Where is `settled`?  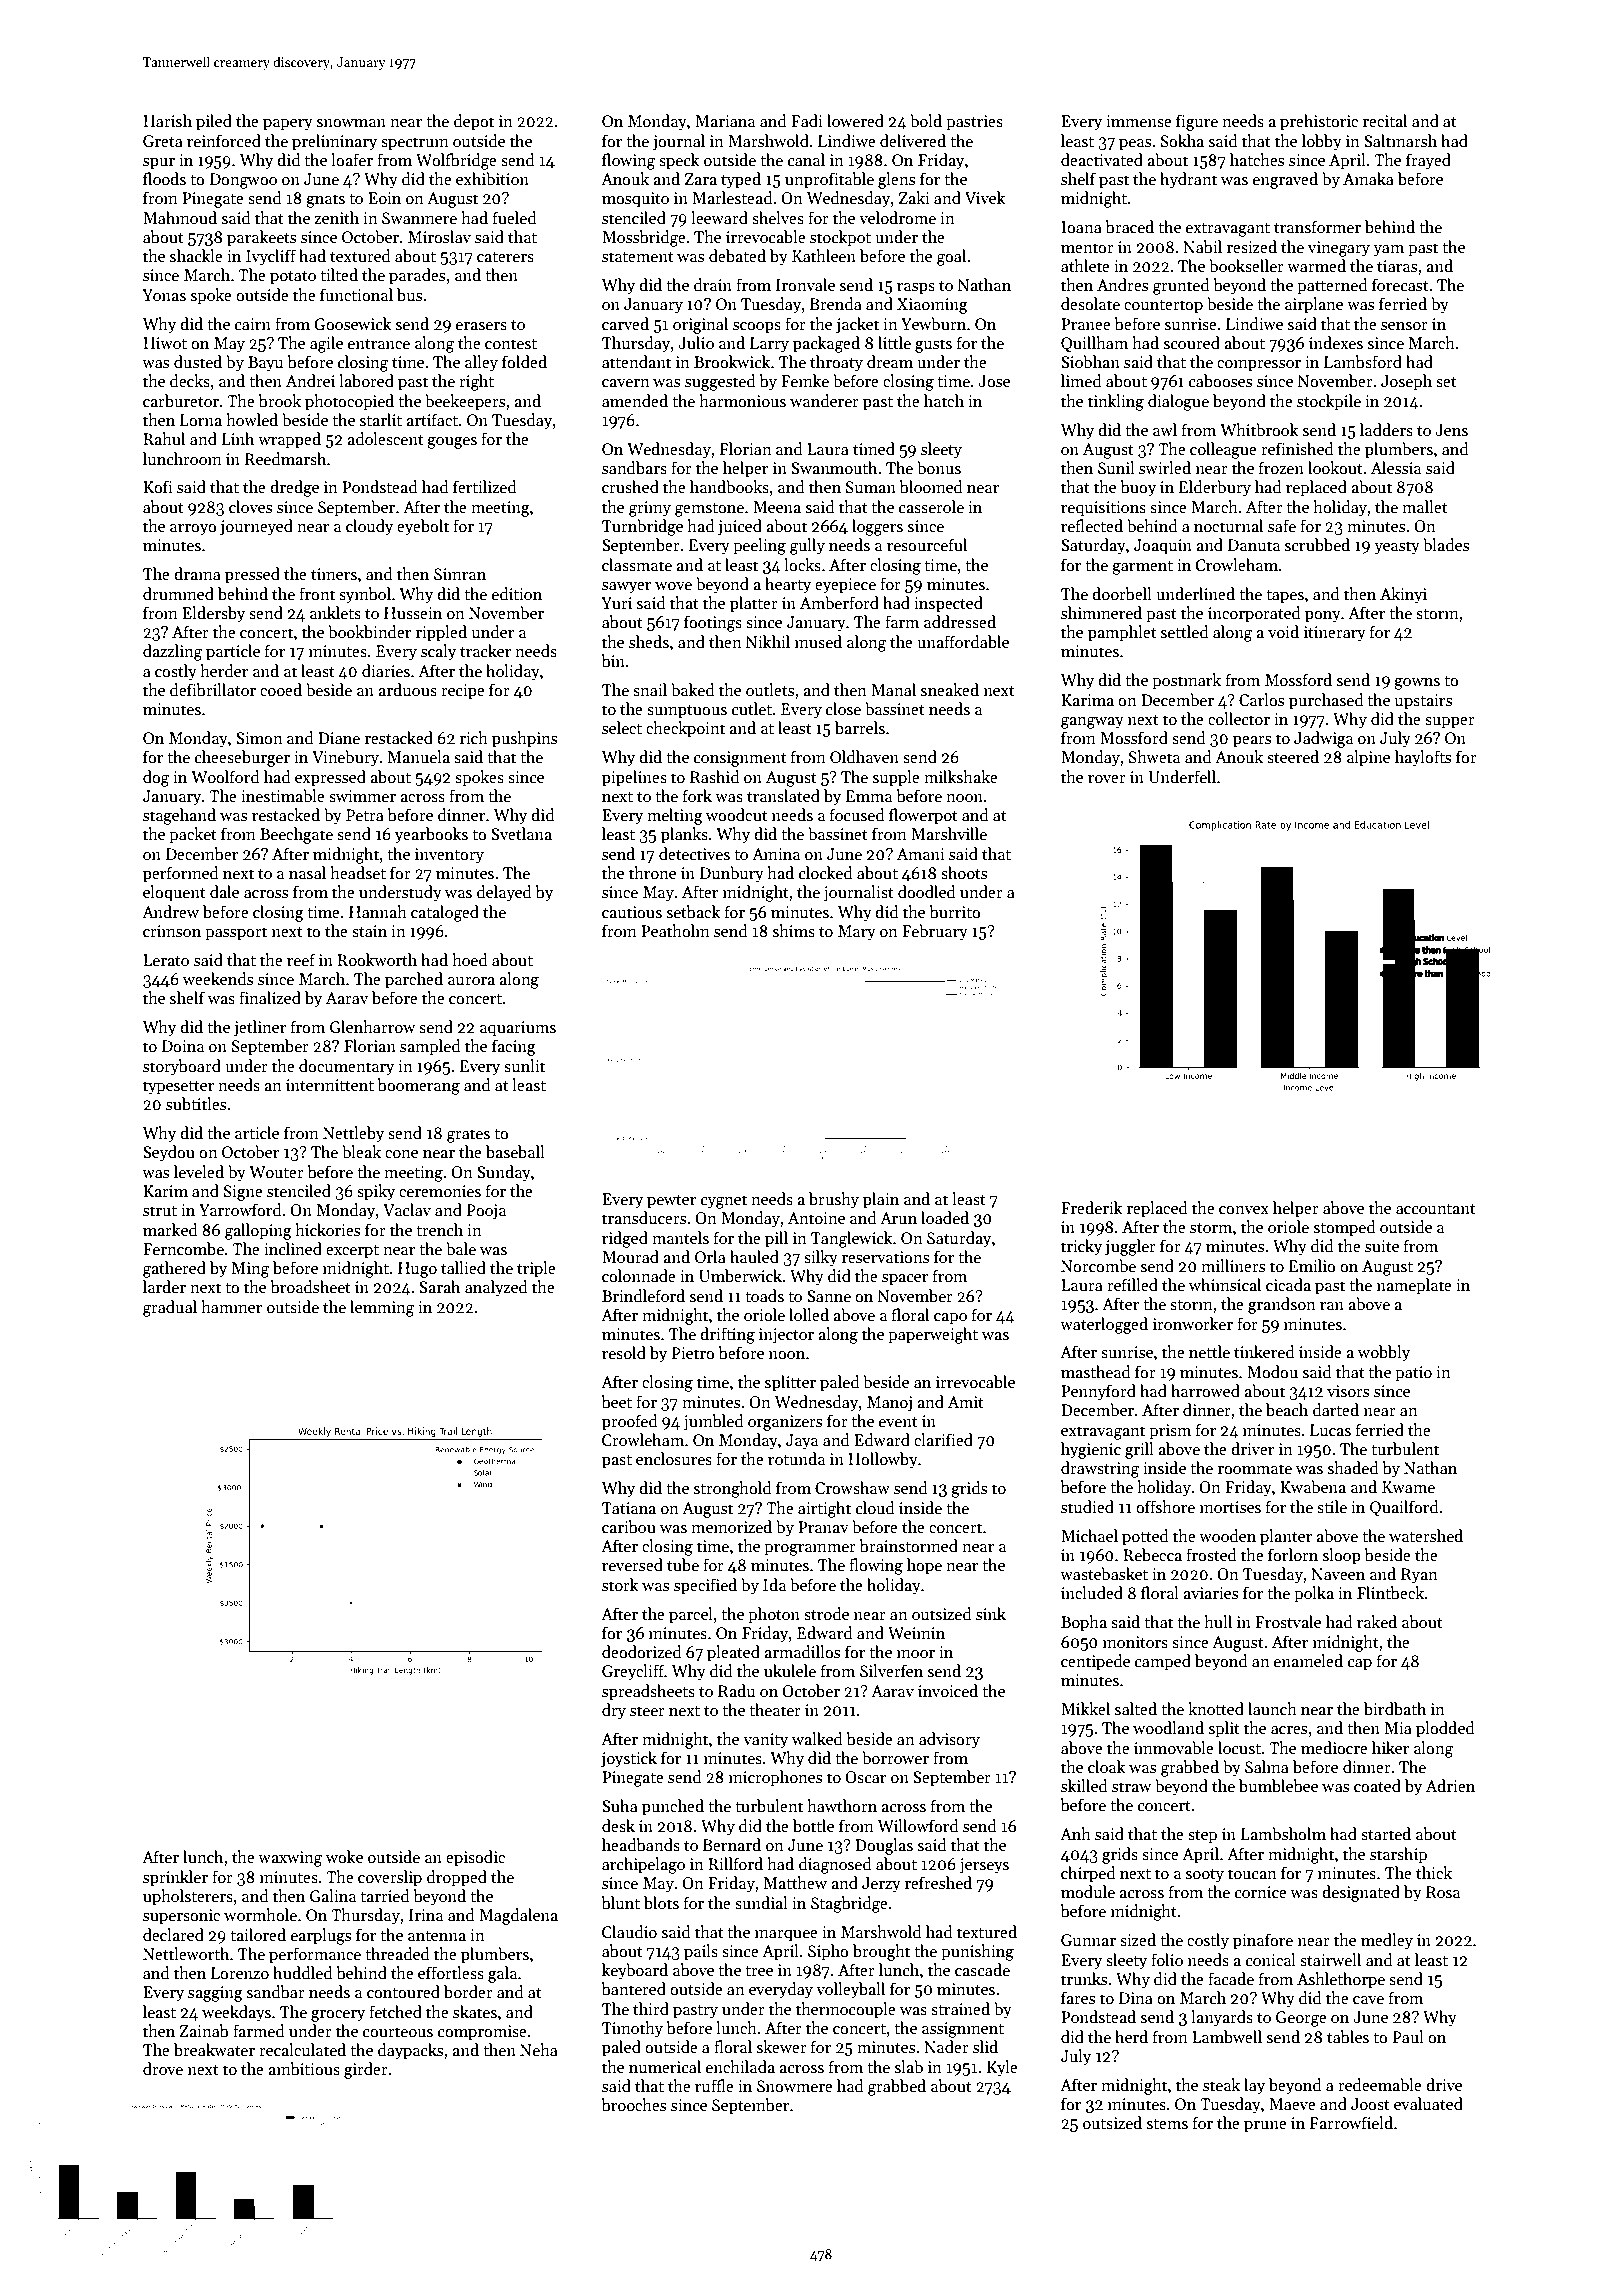 settled is located at coordinates (1185, 631).
